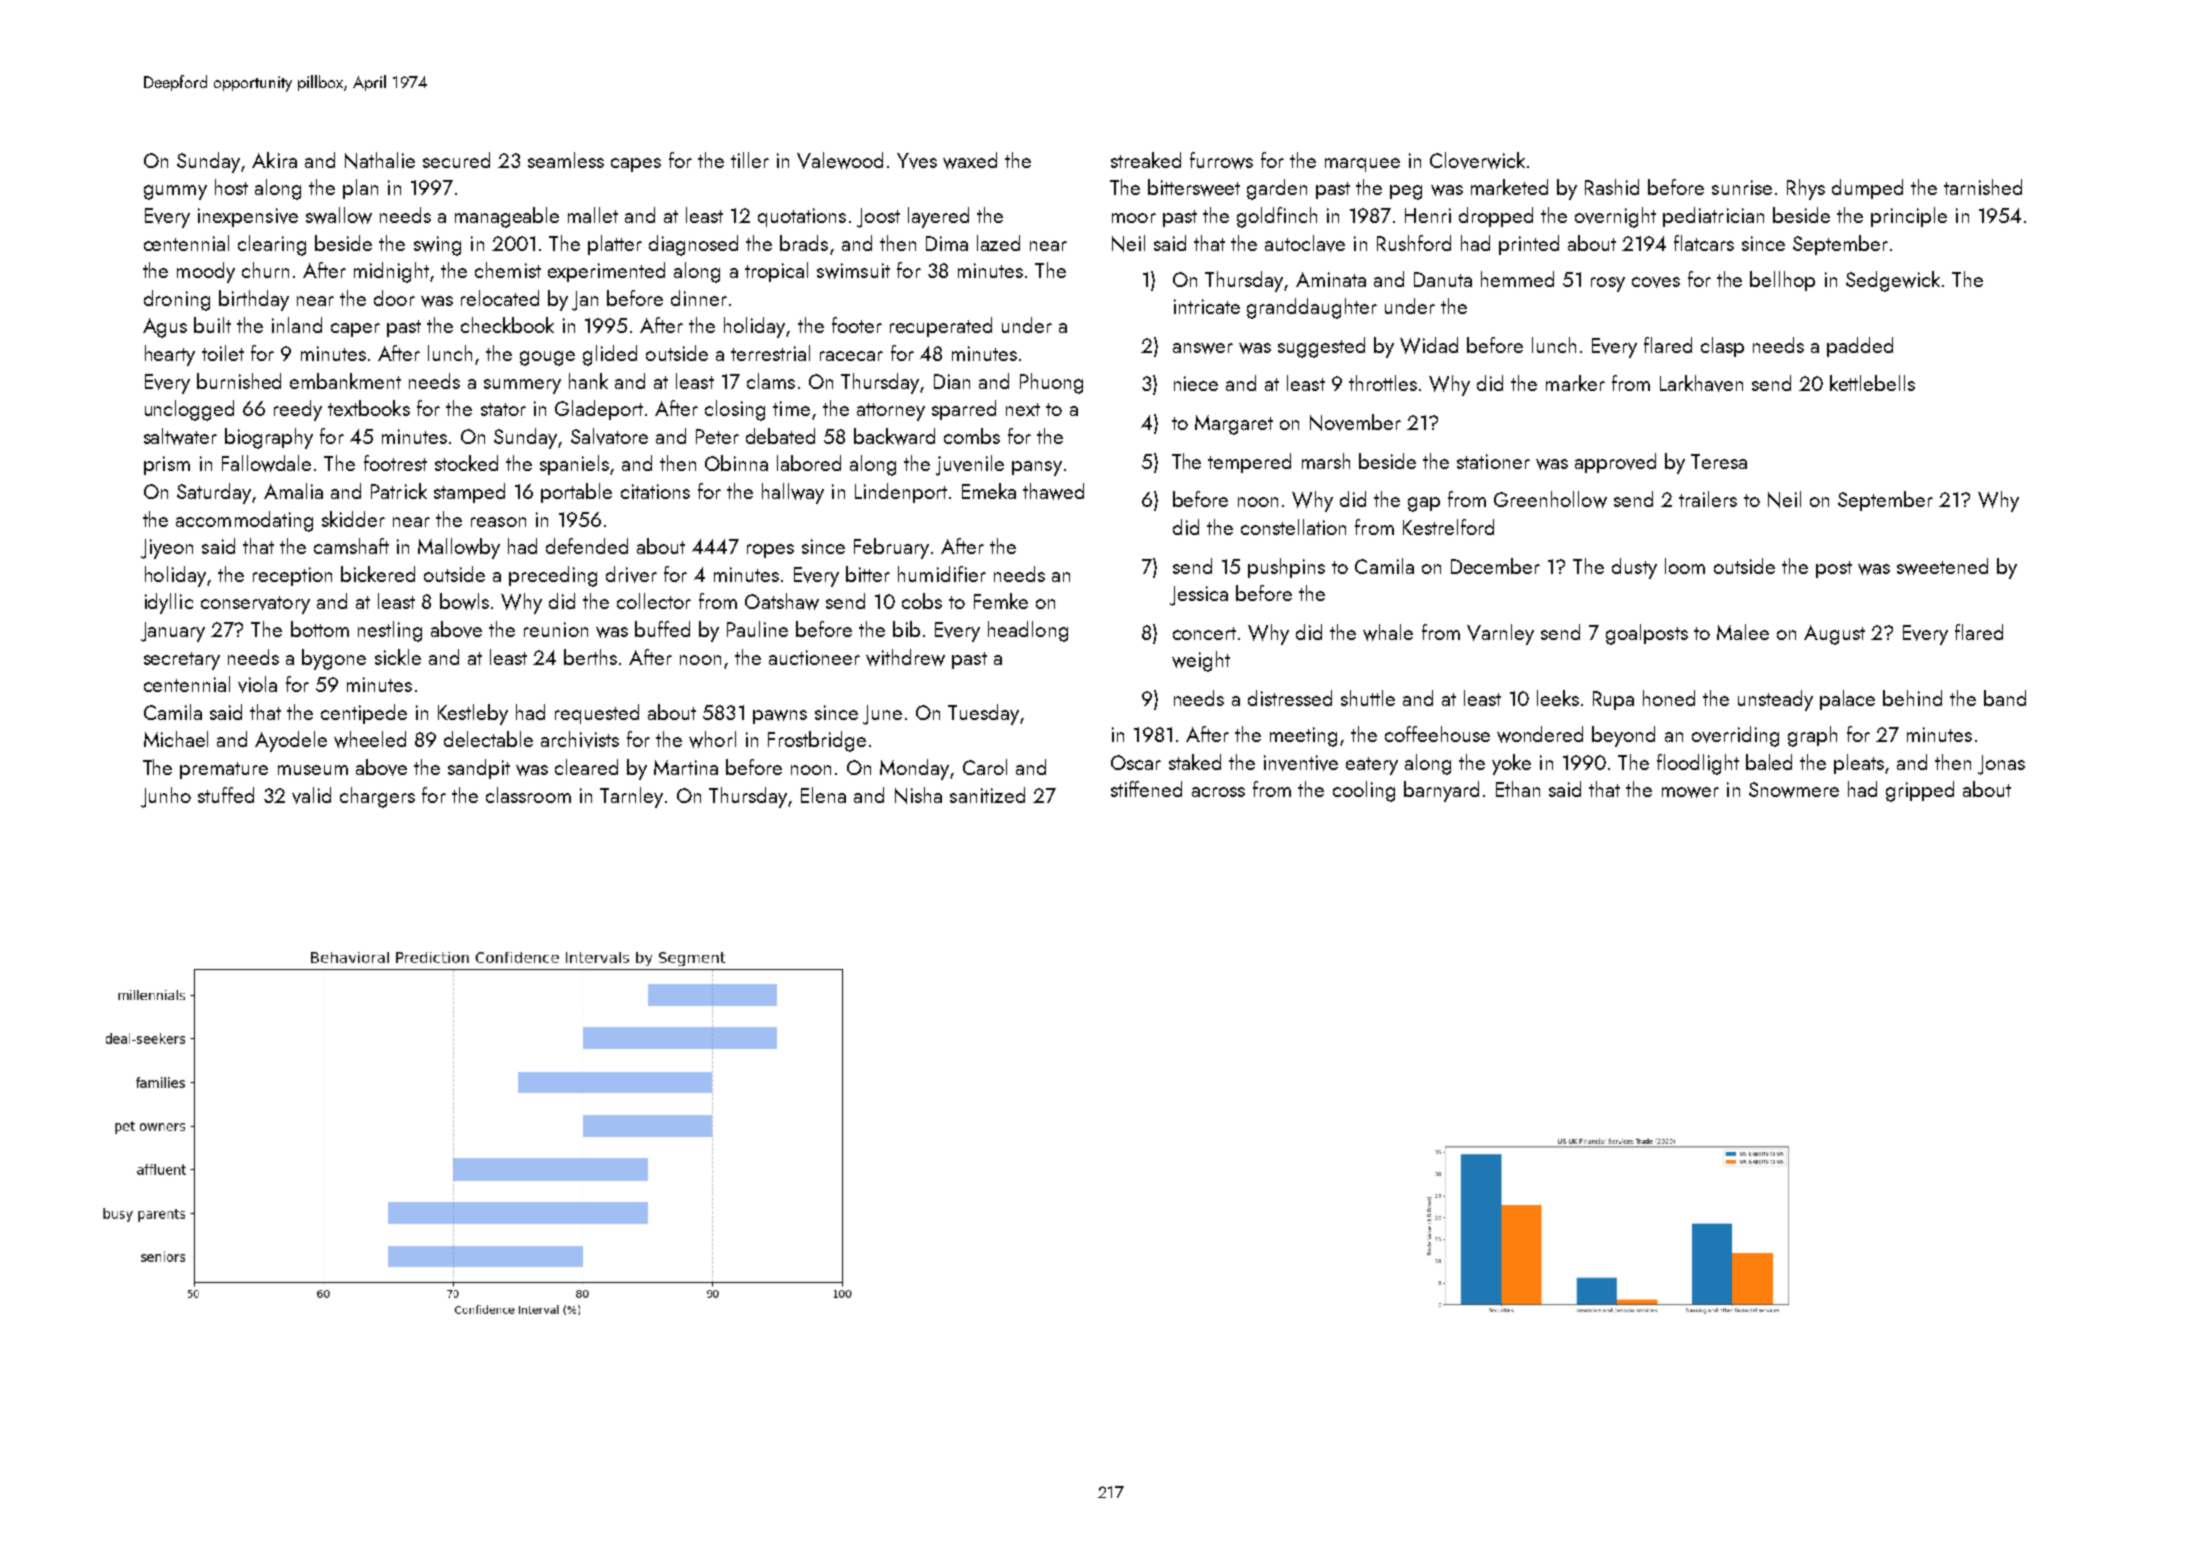  What do you see at coordinates (1199, 596) in the screenshot?
I see `Jessica` at bounding box center [1199, 596].
